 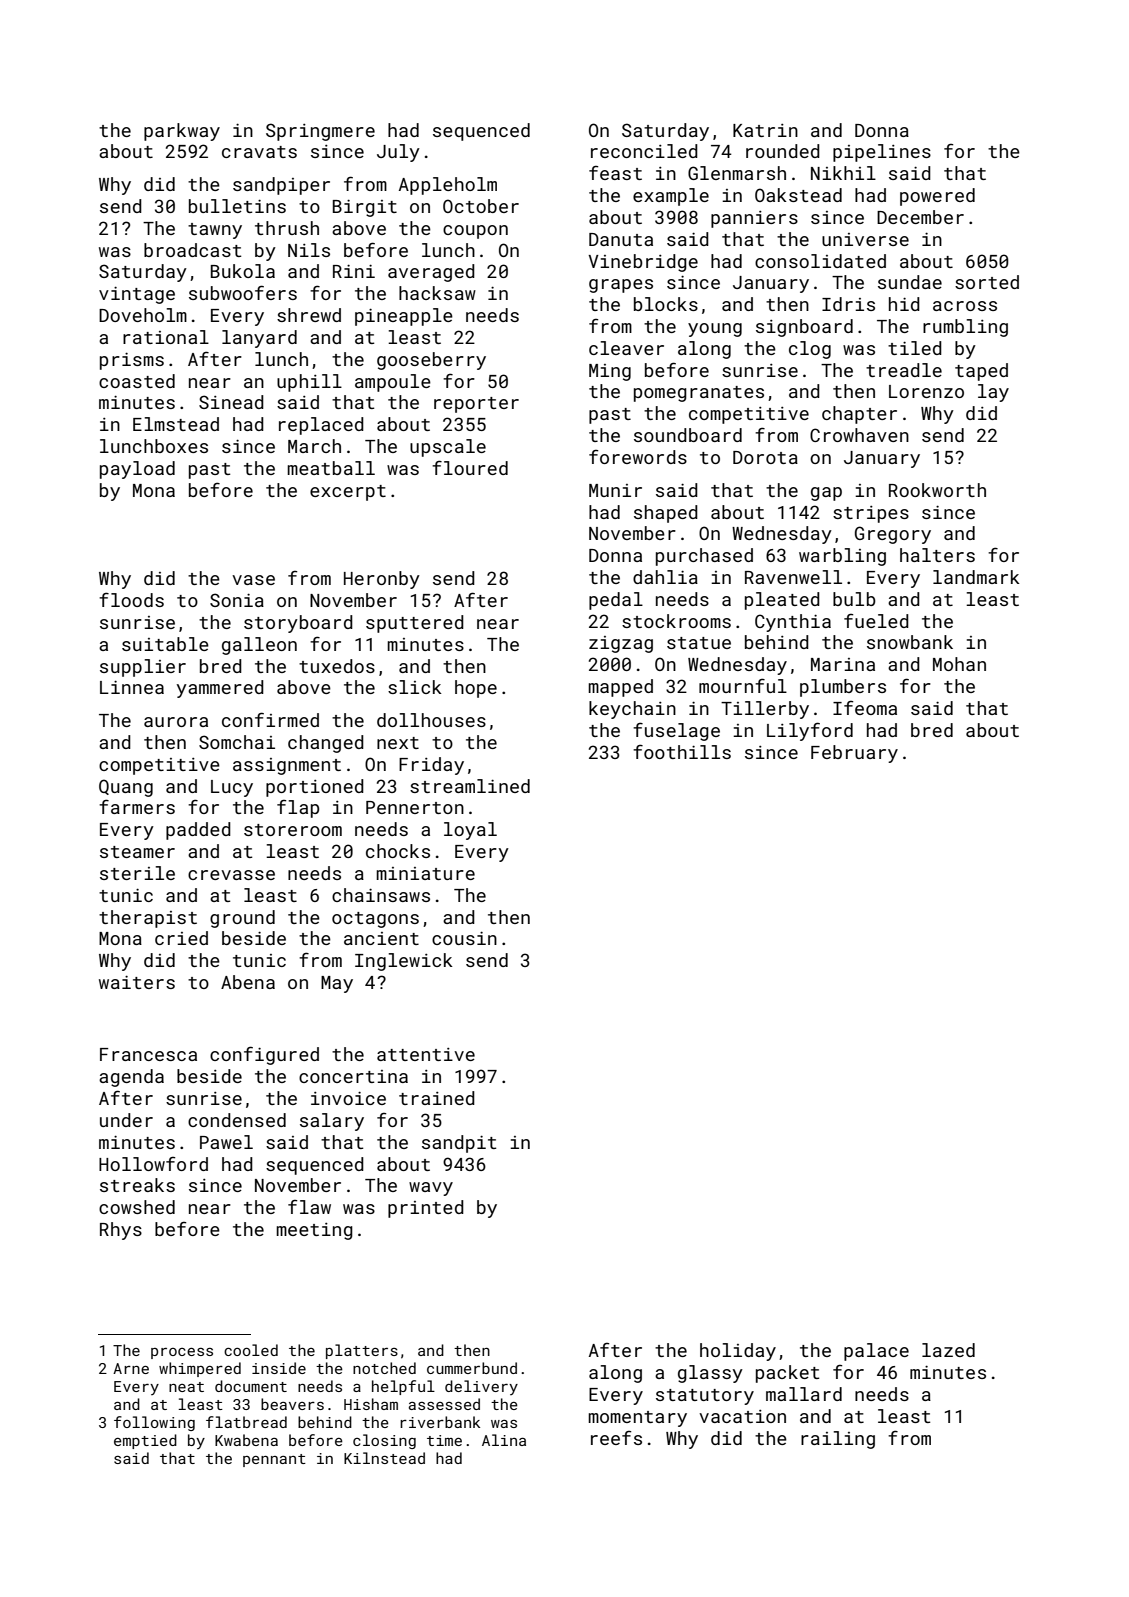 What do you see at coordinates (472, 1368) in the page?
I see `cummerbund` at bounding box center [472, 1368].
